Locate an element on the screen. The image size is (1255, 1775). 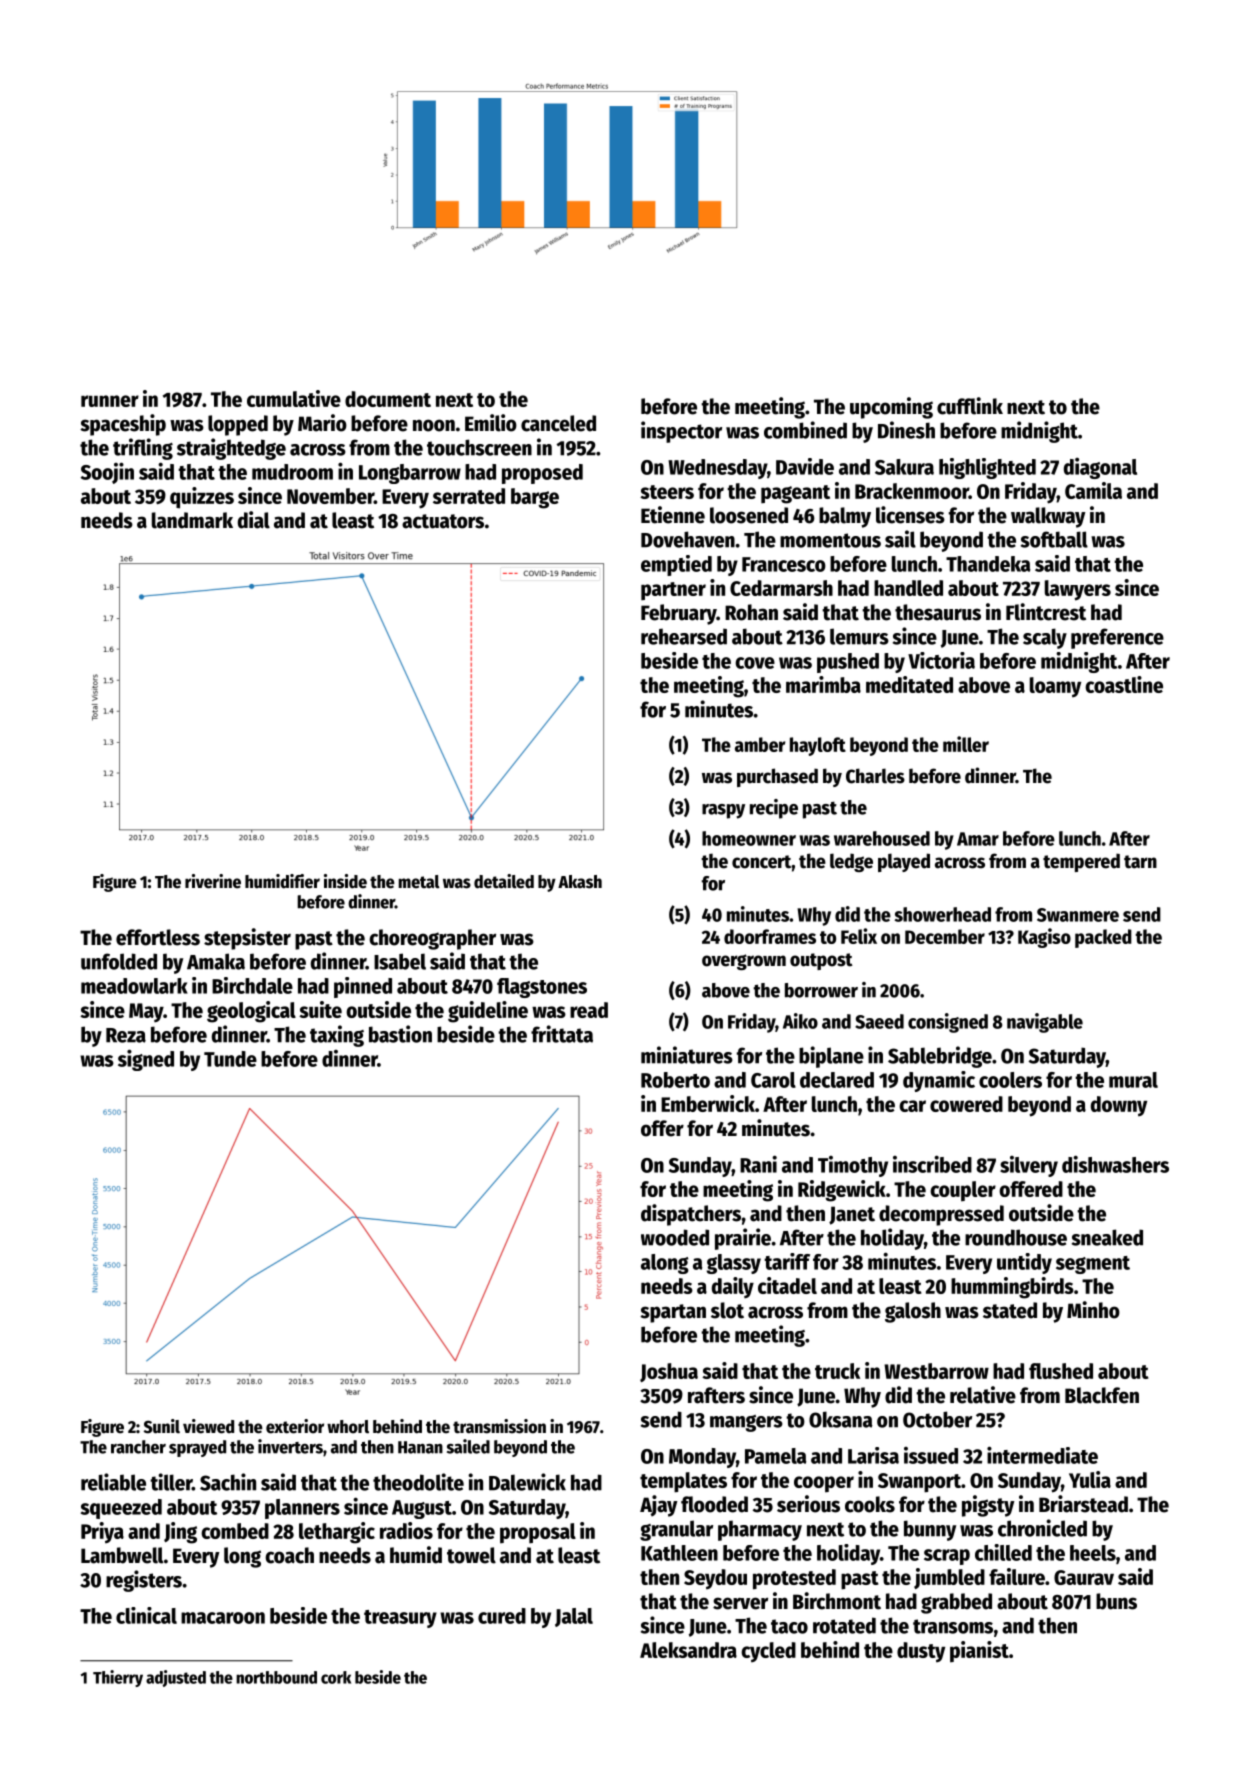
prairie is located at coordinates (743, 1239).
